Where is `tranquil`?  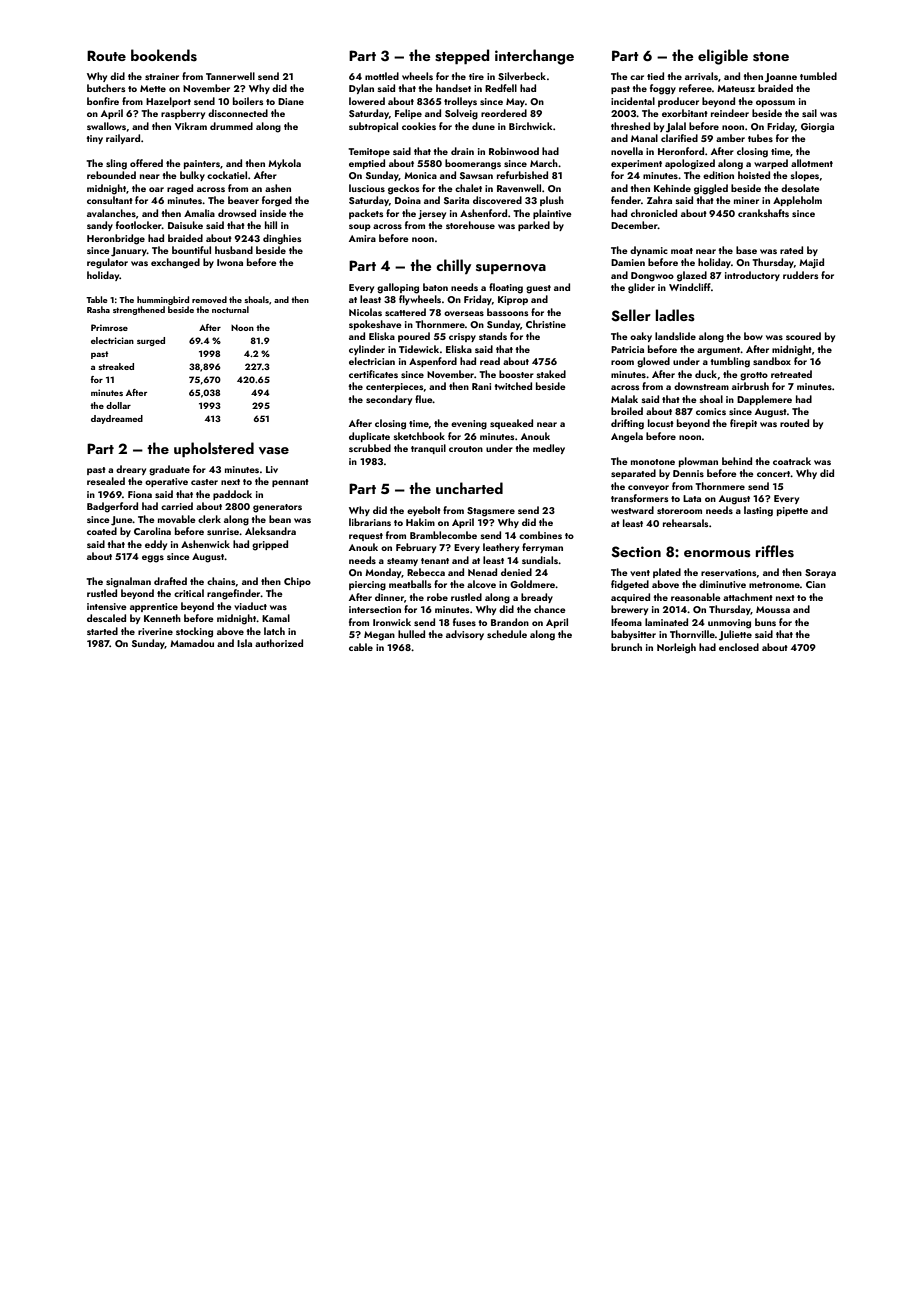 tranquil is located at coordinates (428, 449).
